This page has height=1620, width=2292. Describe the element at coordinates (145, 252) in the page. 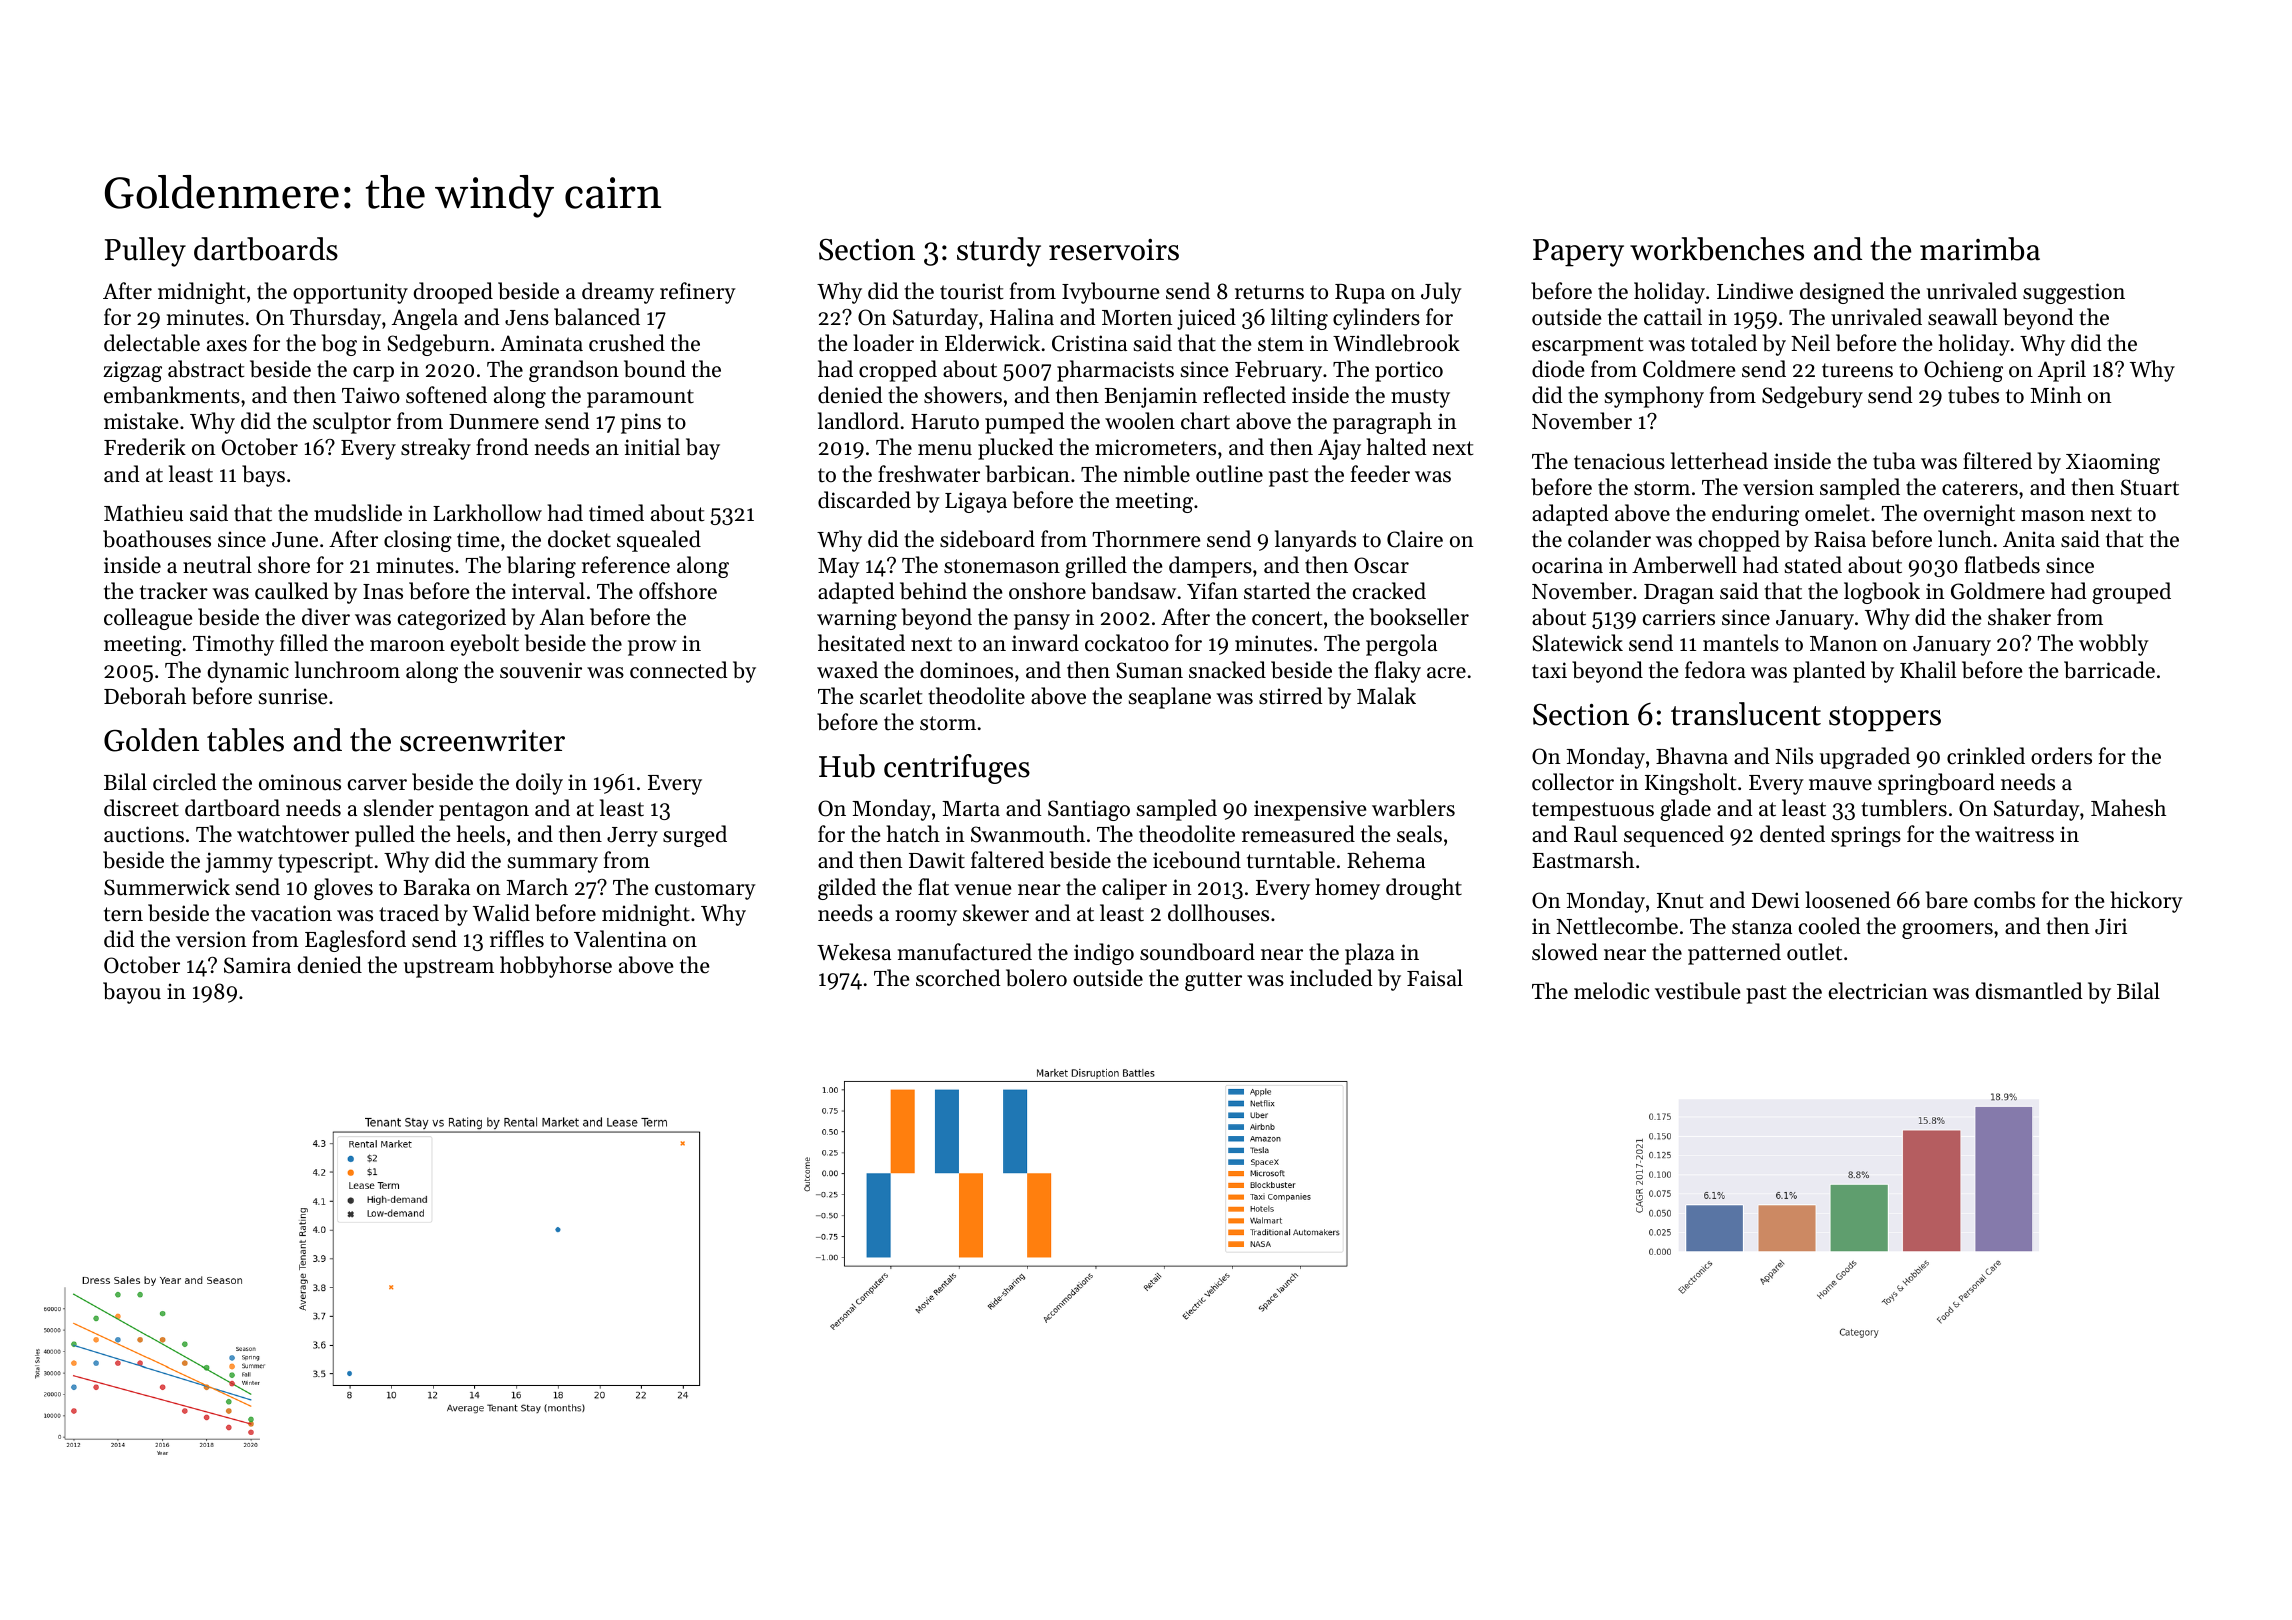

I see `Pulley` at that location.
